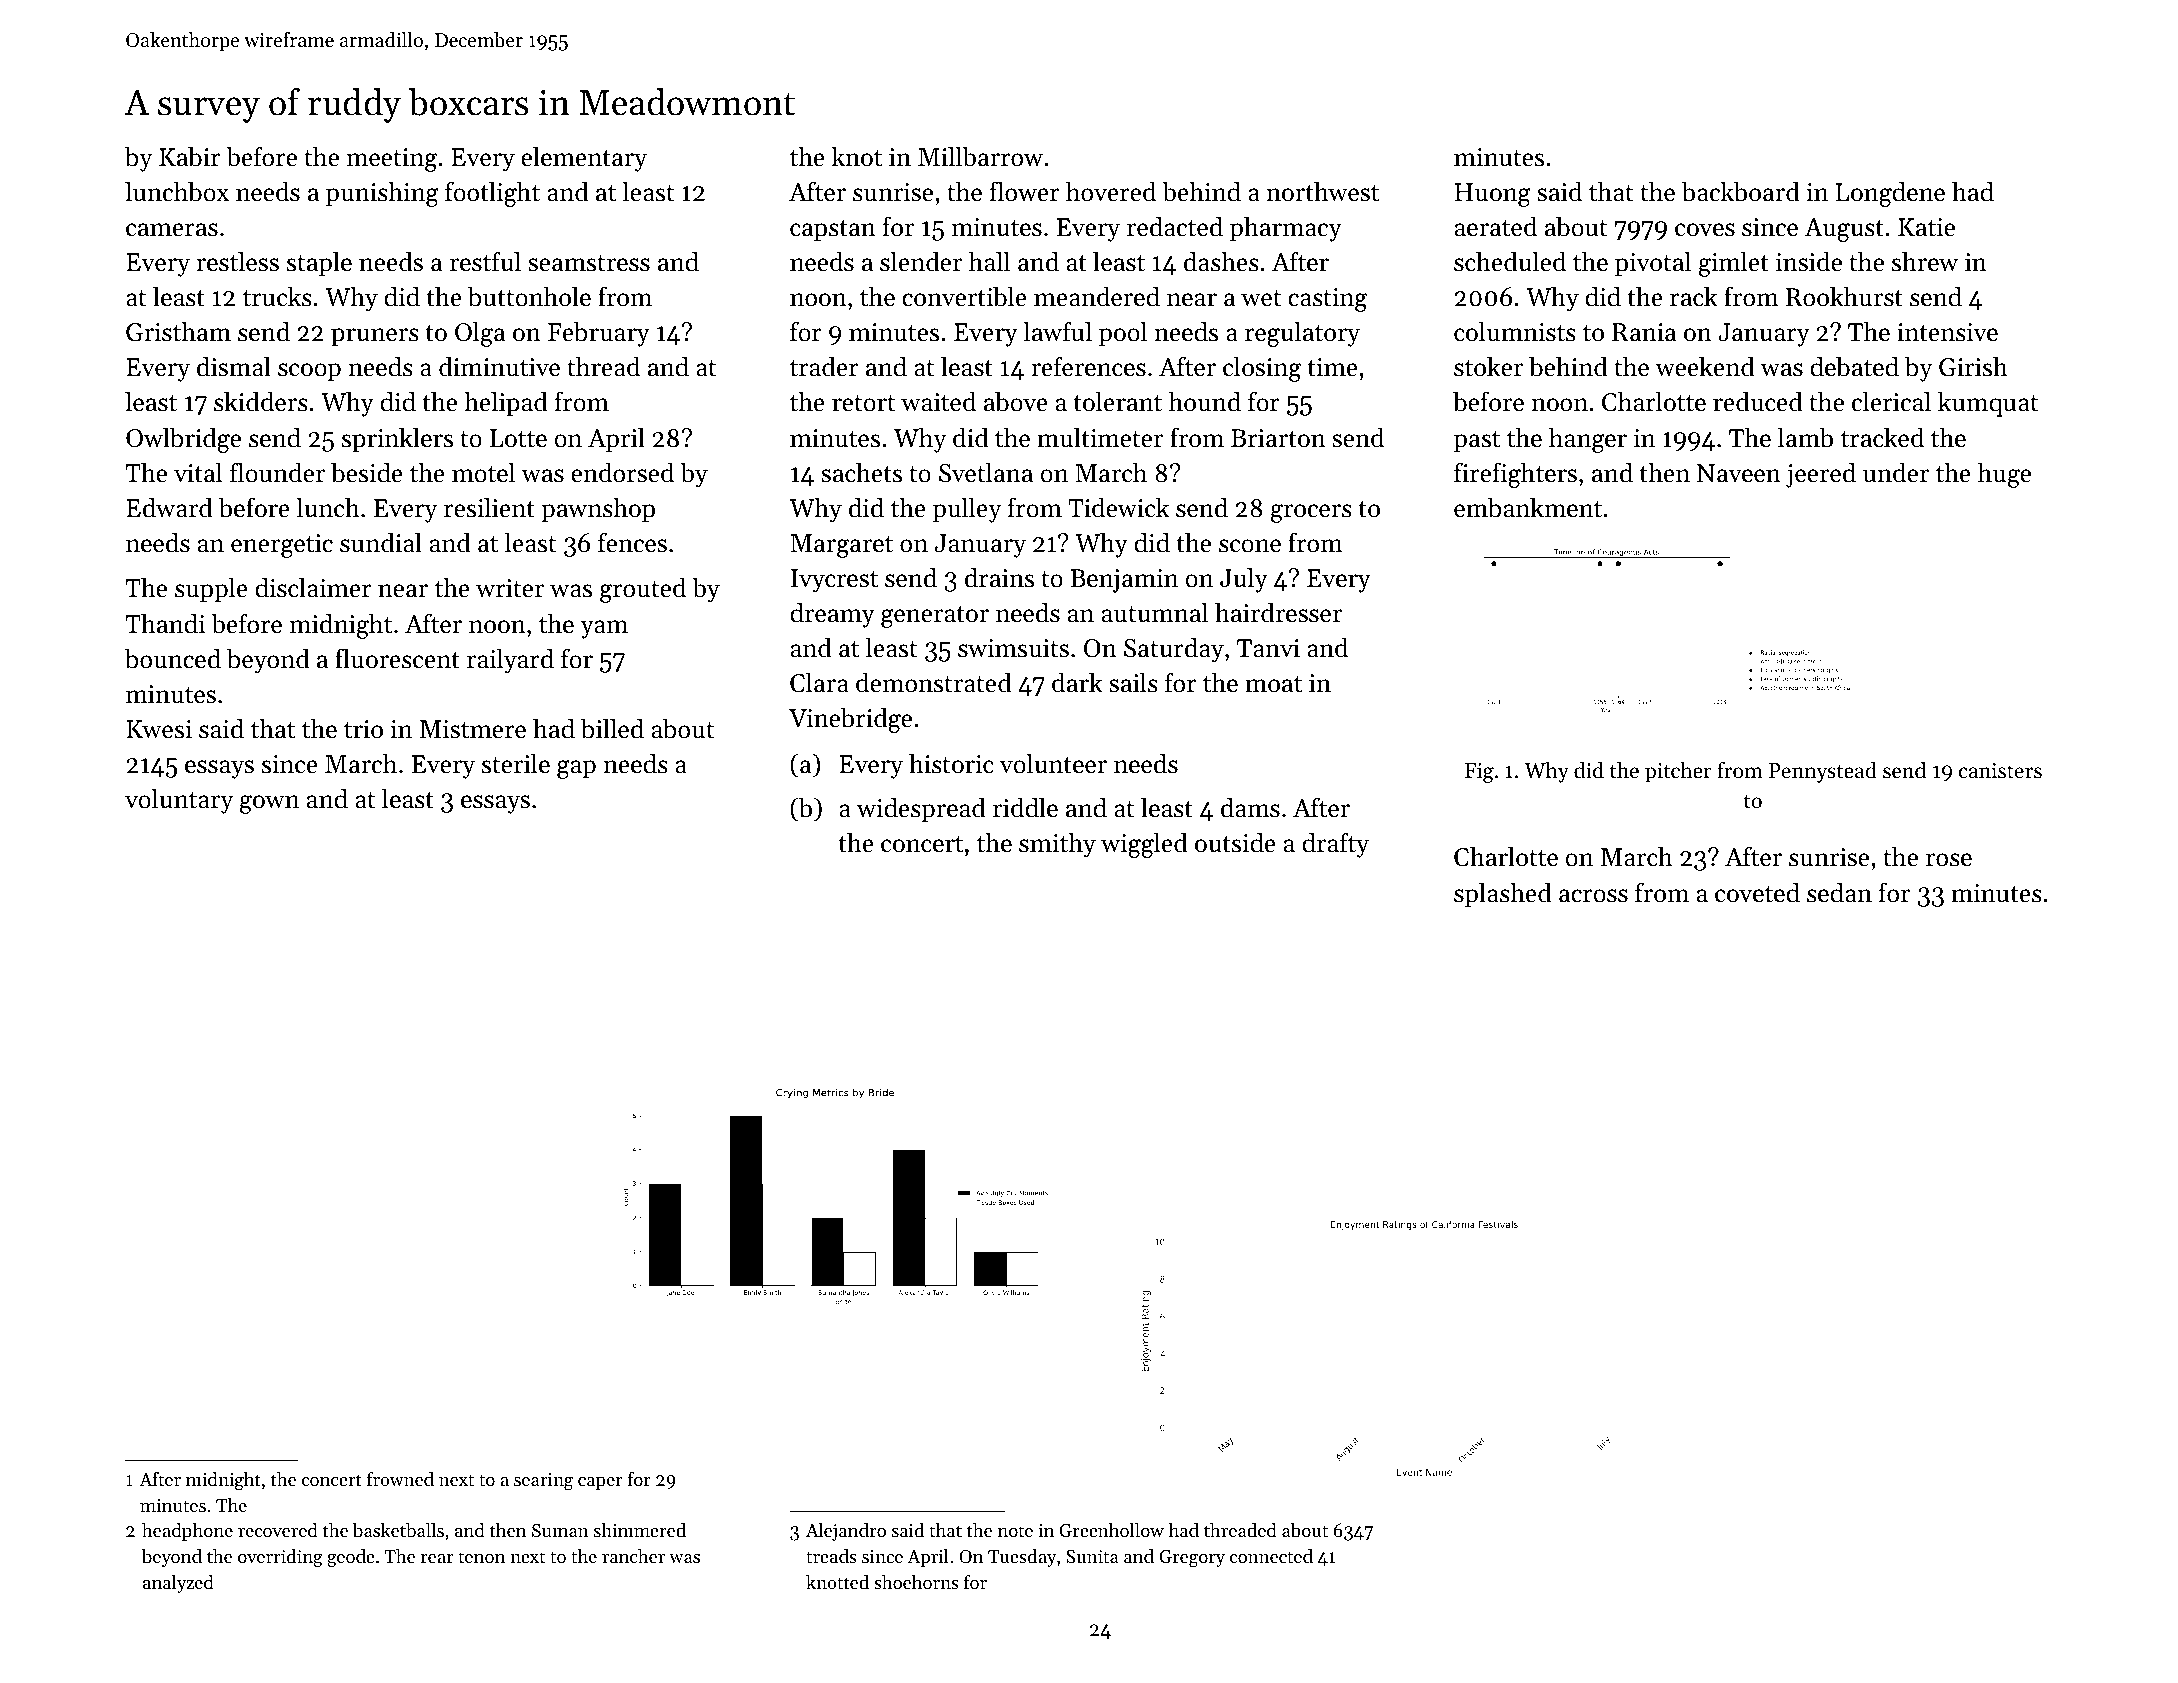  I want to click on Kabir, so click(190, 156).
